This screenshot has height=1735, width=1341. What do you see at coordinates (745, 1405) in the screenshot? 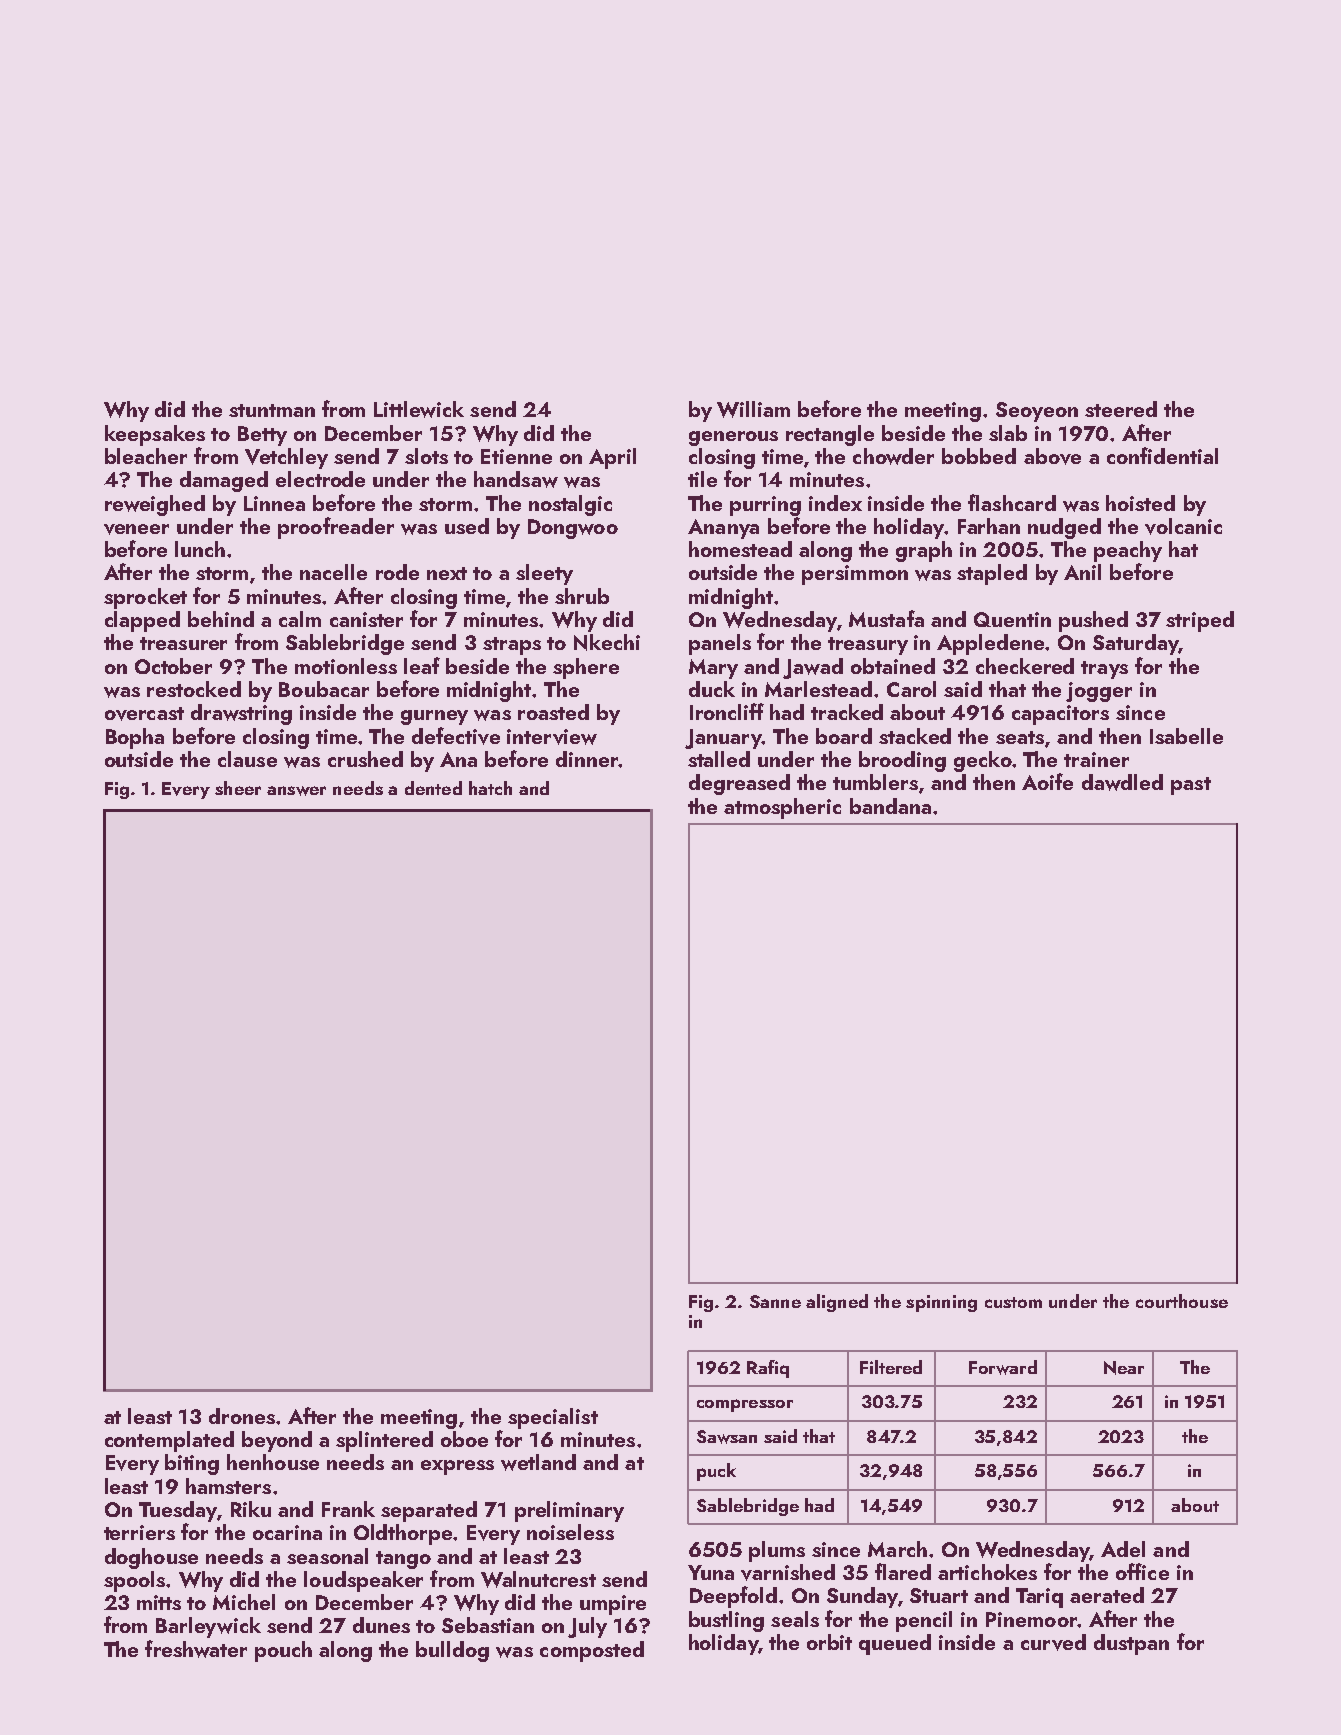
I see `compressor` at bounding box center [745, 1405].
